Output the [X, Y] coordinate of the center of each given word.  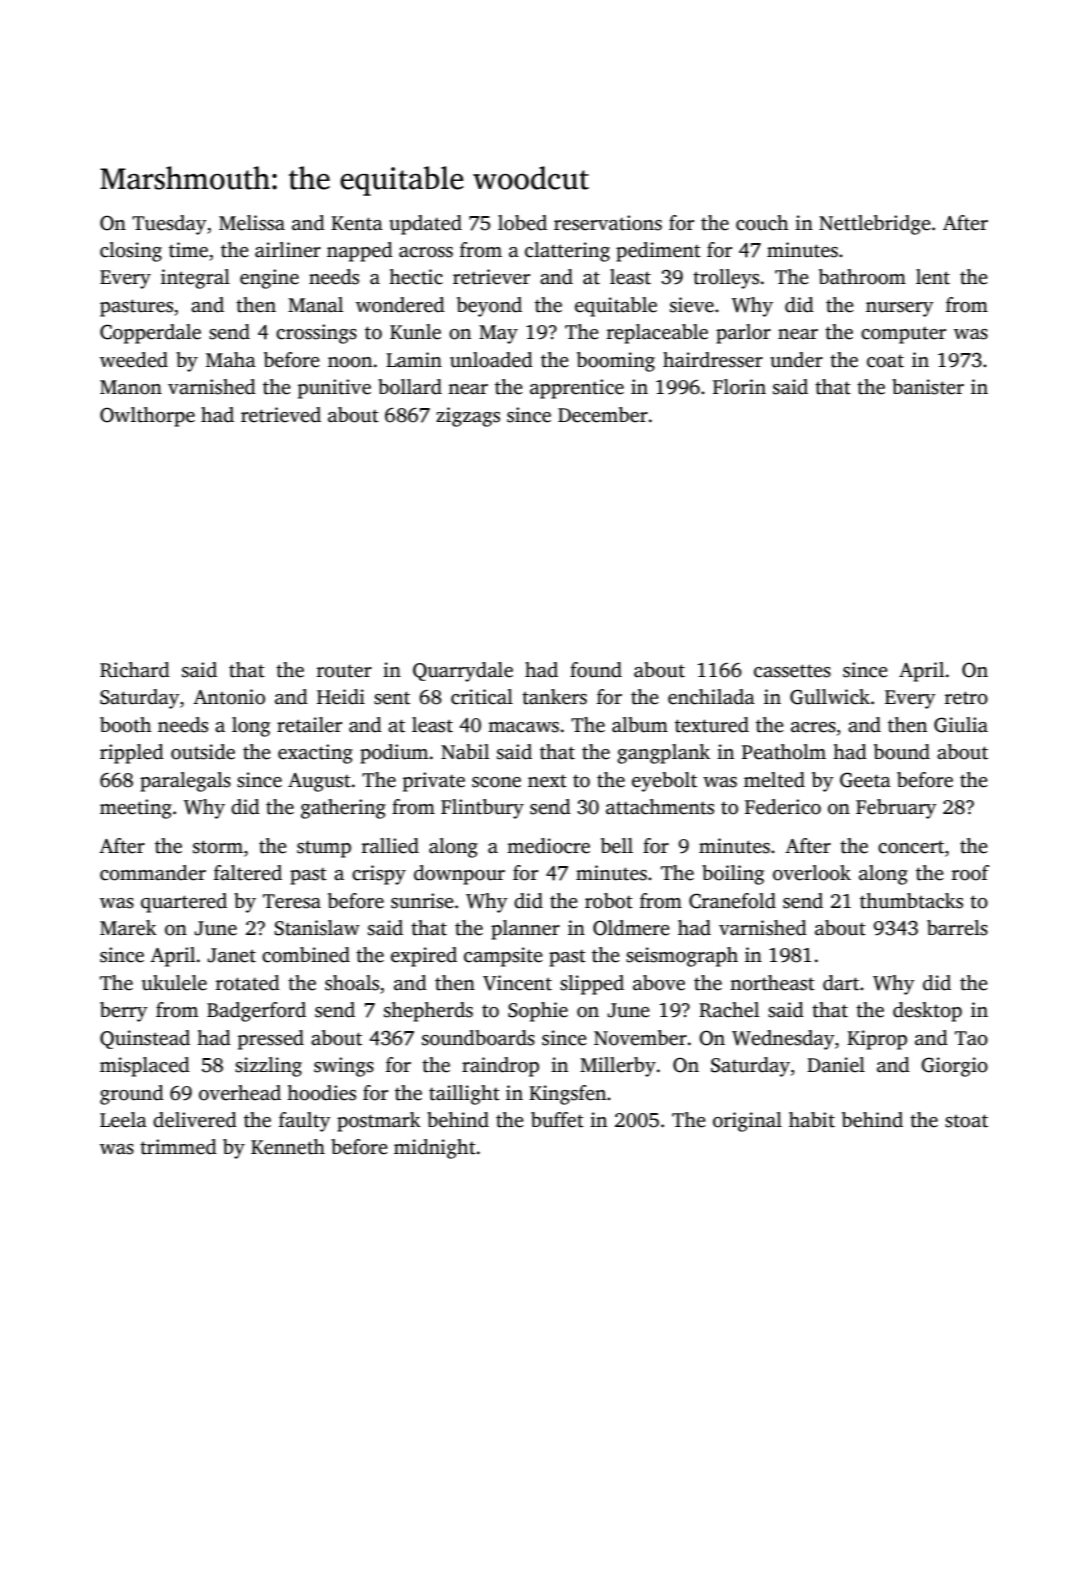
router [344, 671]
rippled [132, 754]
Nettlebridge [875, 225]
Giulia [961, 725]
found [596, 670]
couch [762, 223]
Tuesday [169, 225]
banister [928, 387]
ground [132, 1095]
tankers [554, 697]
